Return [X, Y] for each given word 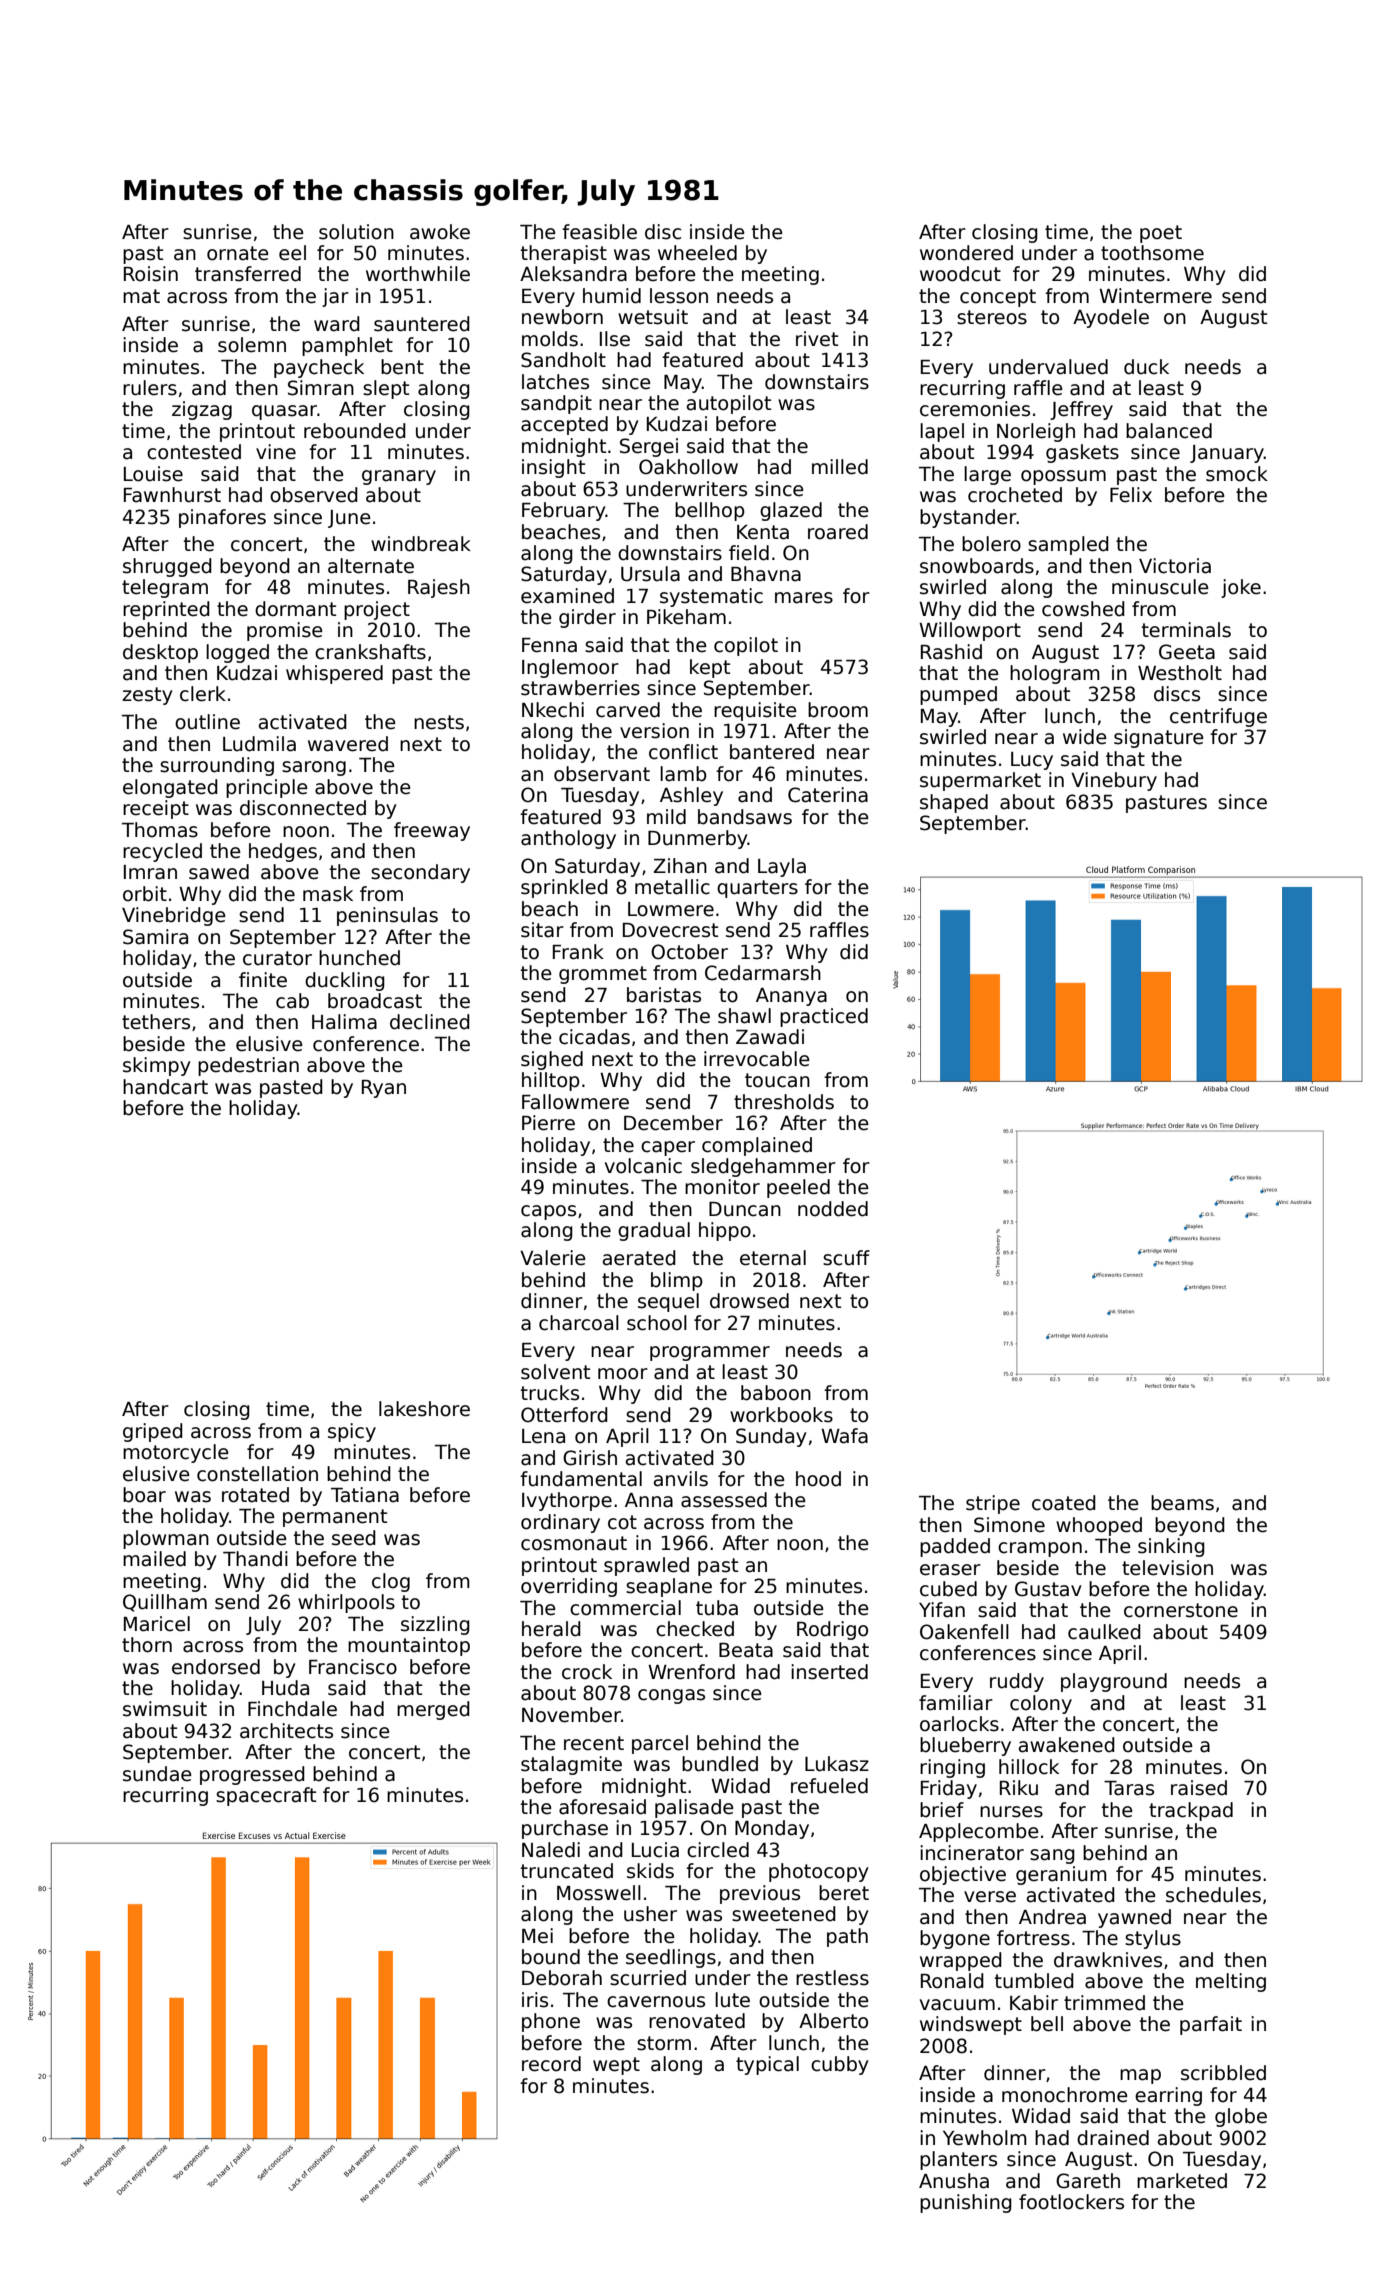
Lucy [1032, 761]
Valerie [553, 1258]
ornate [238, 253]
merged [433, 1710]
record [551, 2064]
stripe [993, 1504]
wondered [966, 253]
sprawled [646, 1566]
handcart [165, 1087]
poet [1161, 234]
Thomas [160, 830]
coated [1064, 1503]
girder [587, 618]
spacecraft [266, 1796]
